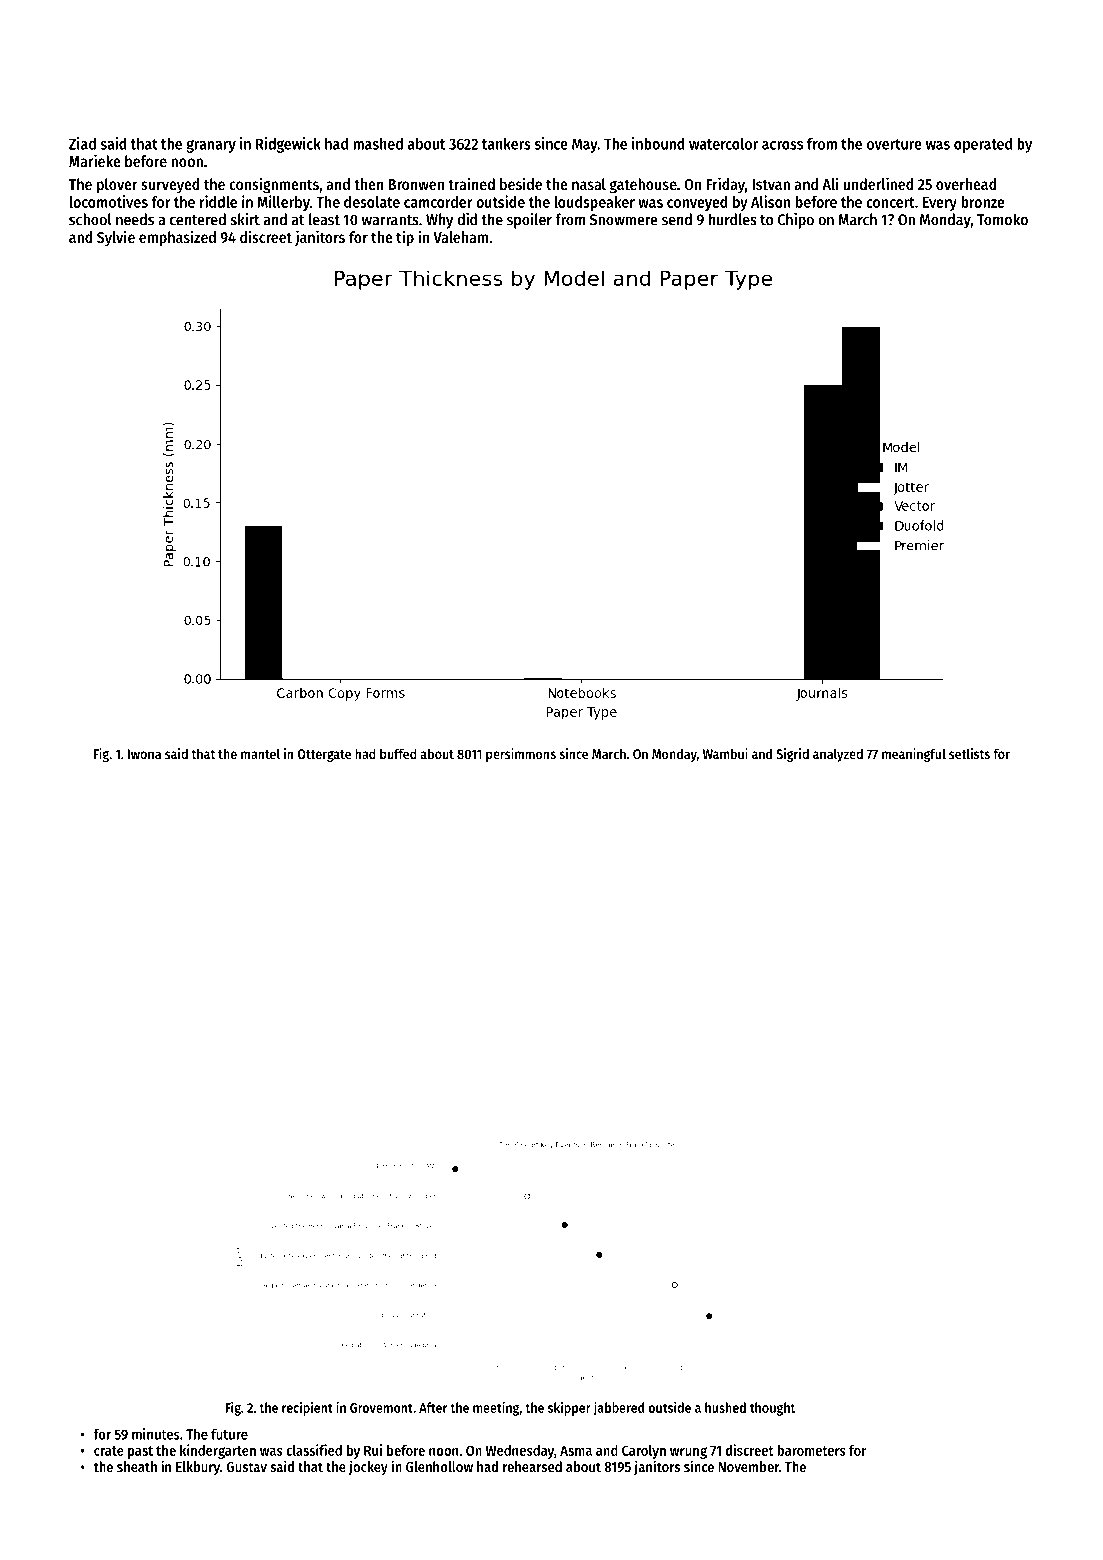  I want to click on recipient, so click(307, 1409).
